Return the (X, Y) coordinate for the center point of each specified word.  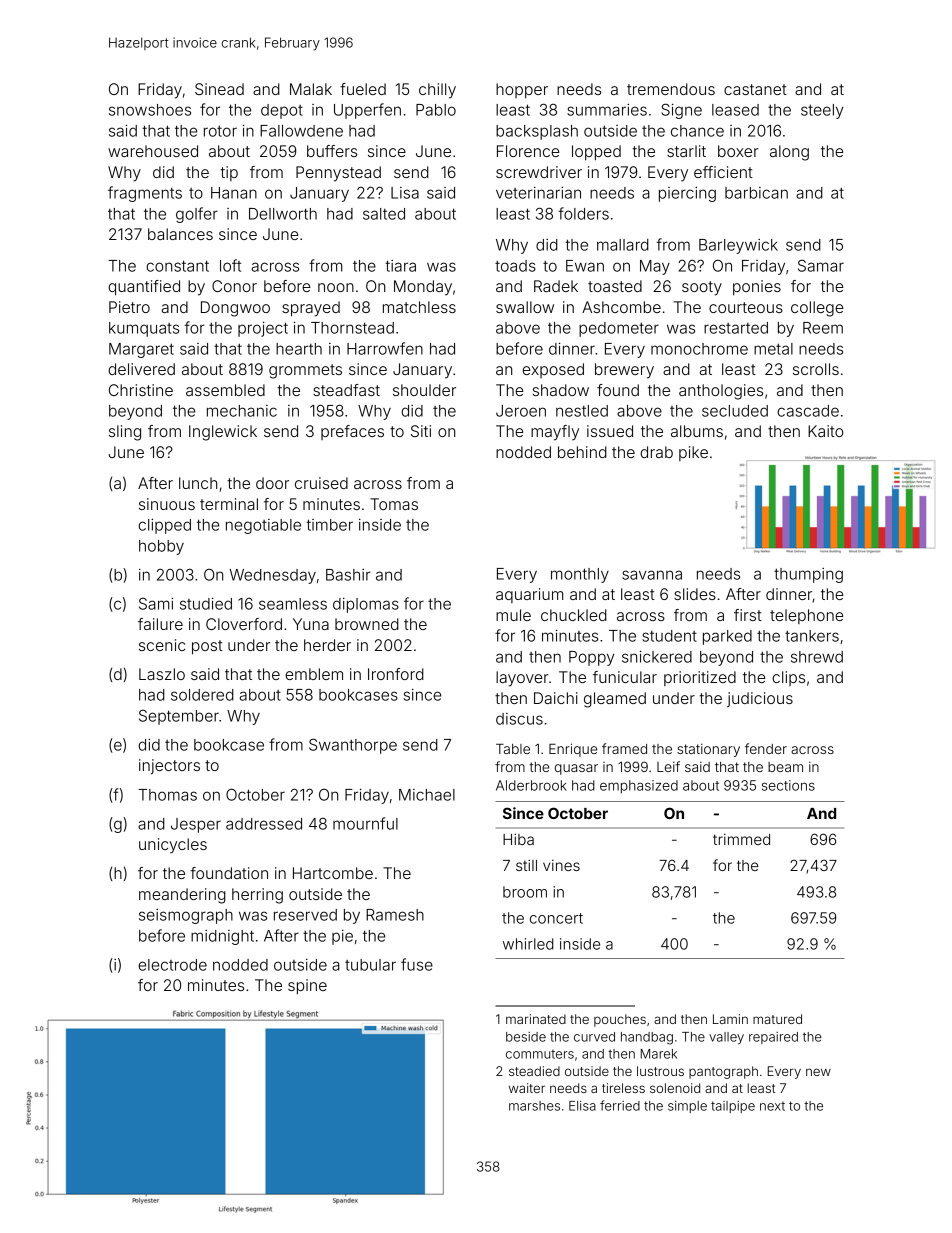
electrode (172, 965)
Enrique (573, 750)
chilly (437, 91)
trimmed (741, 839)
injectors (169, 766)
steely (822, 111)
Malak (311, 89)
